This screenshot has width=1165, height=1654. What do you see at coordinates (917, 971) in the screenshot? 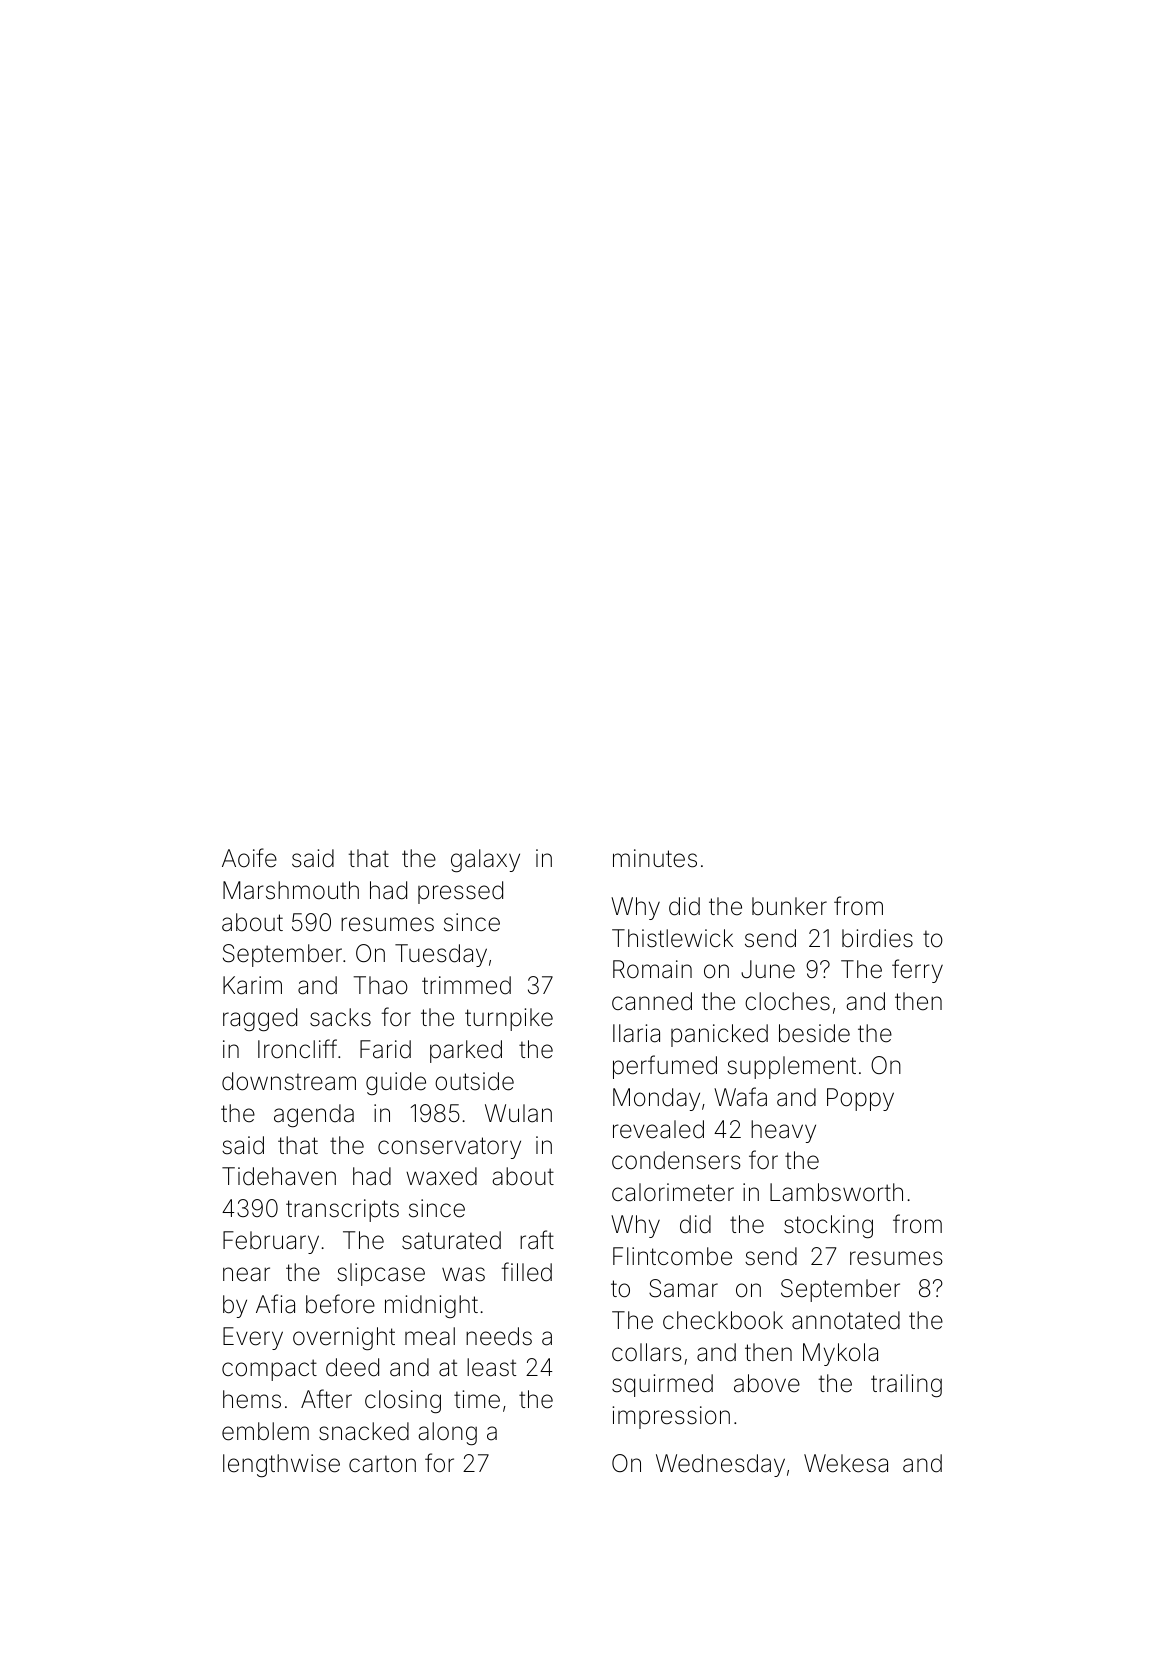
I see `ferry` at bounding box center [917, 971].
